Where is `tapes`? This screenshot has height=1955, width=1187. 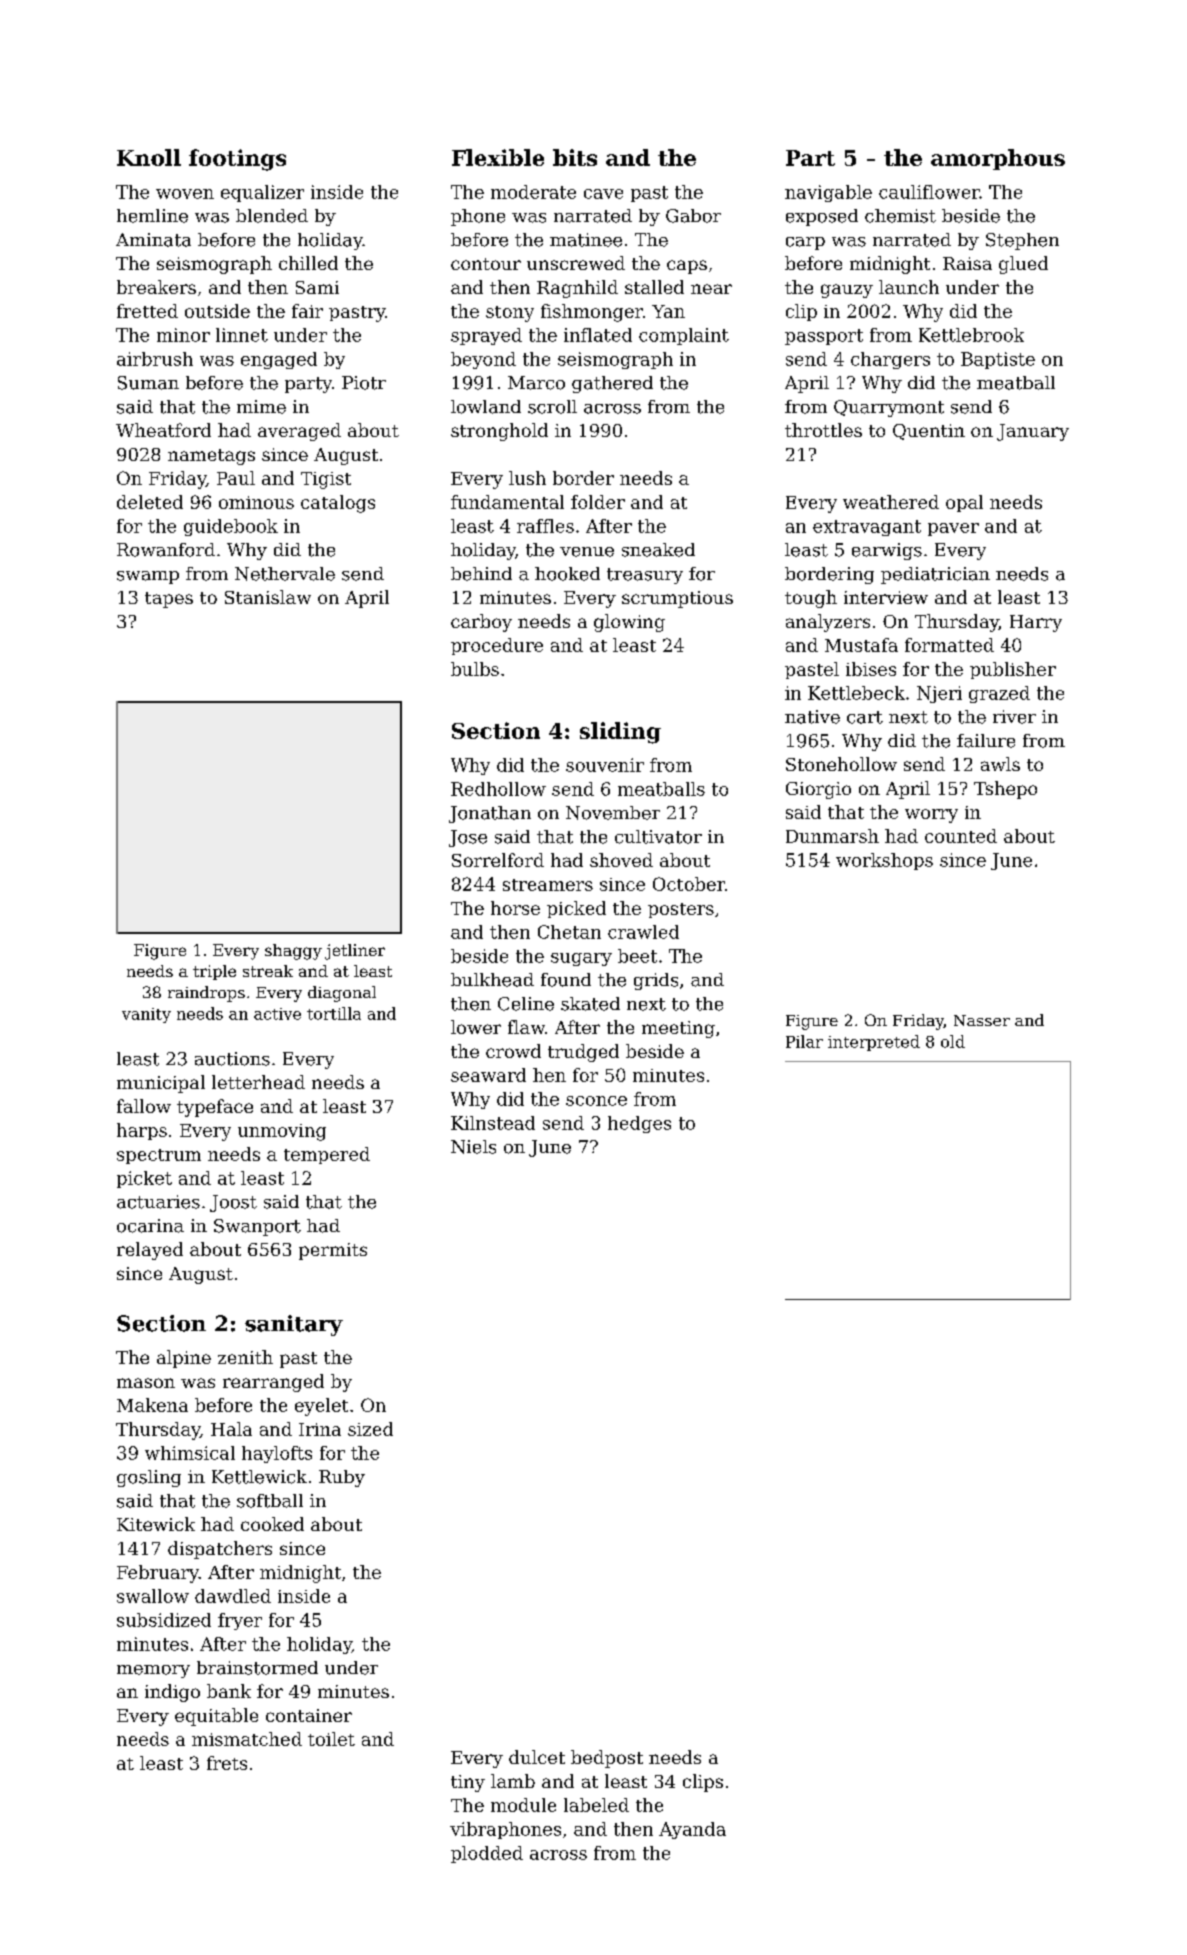
tapes is located at coordinates (169, 600).
